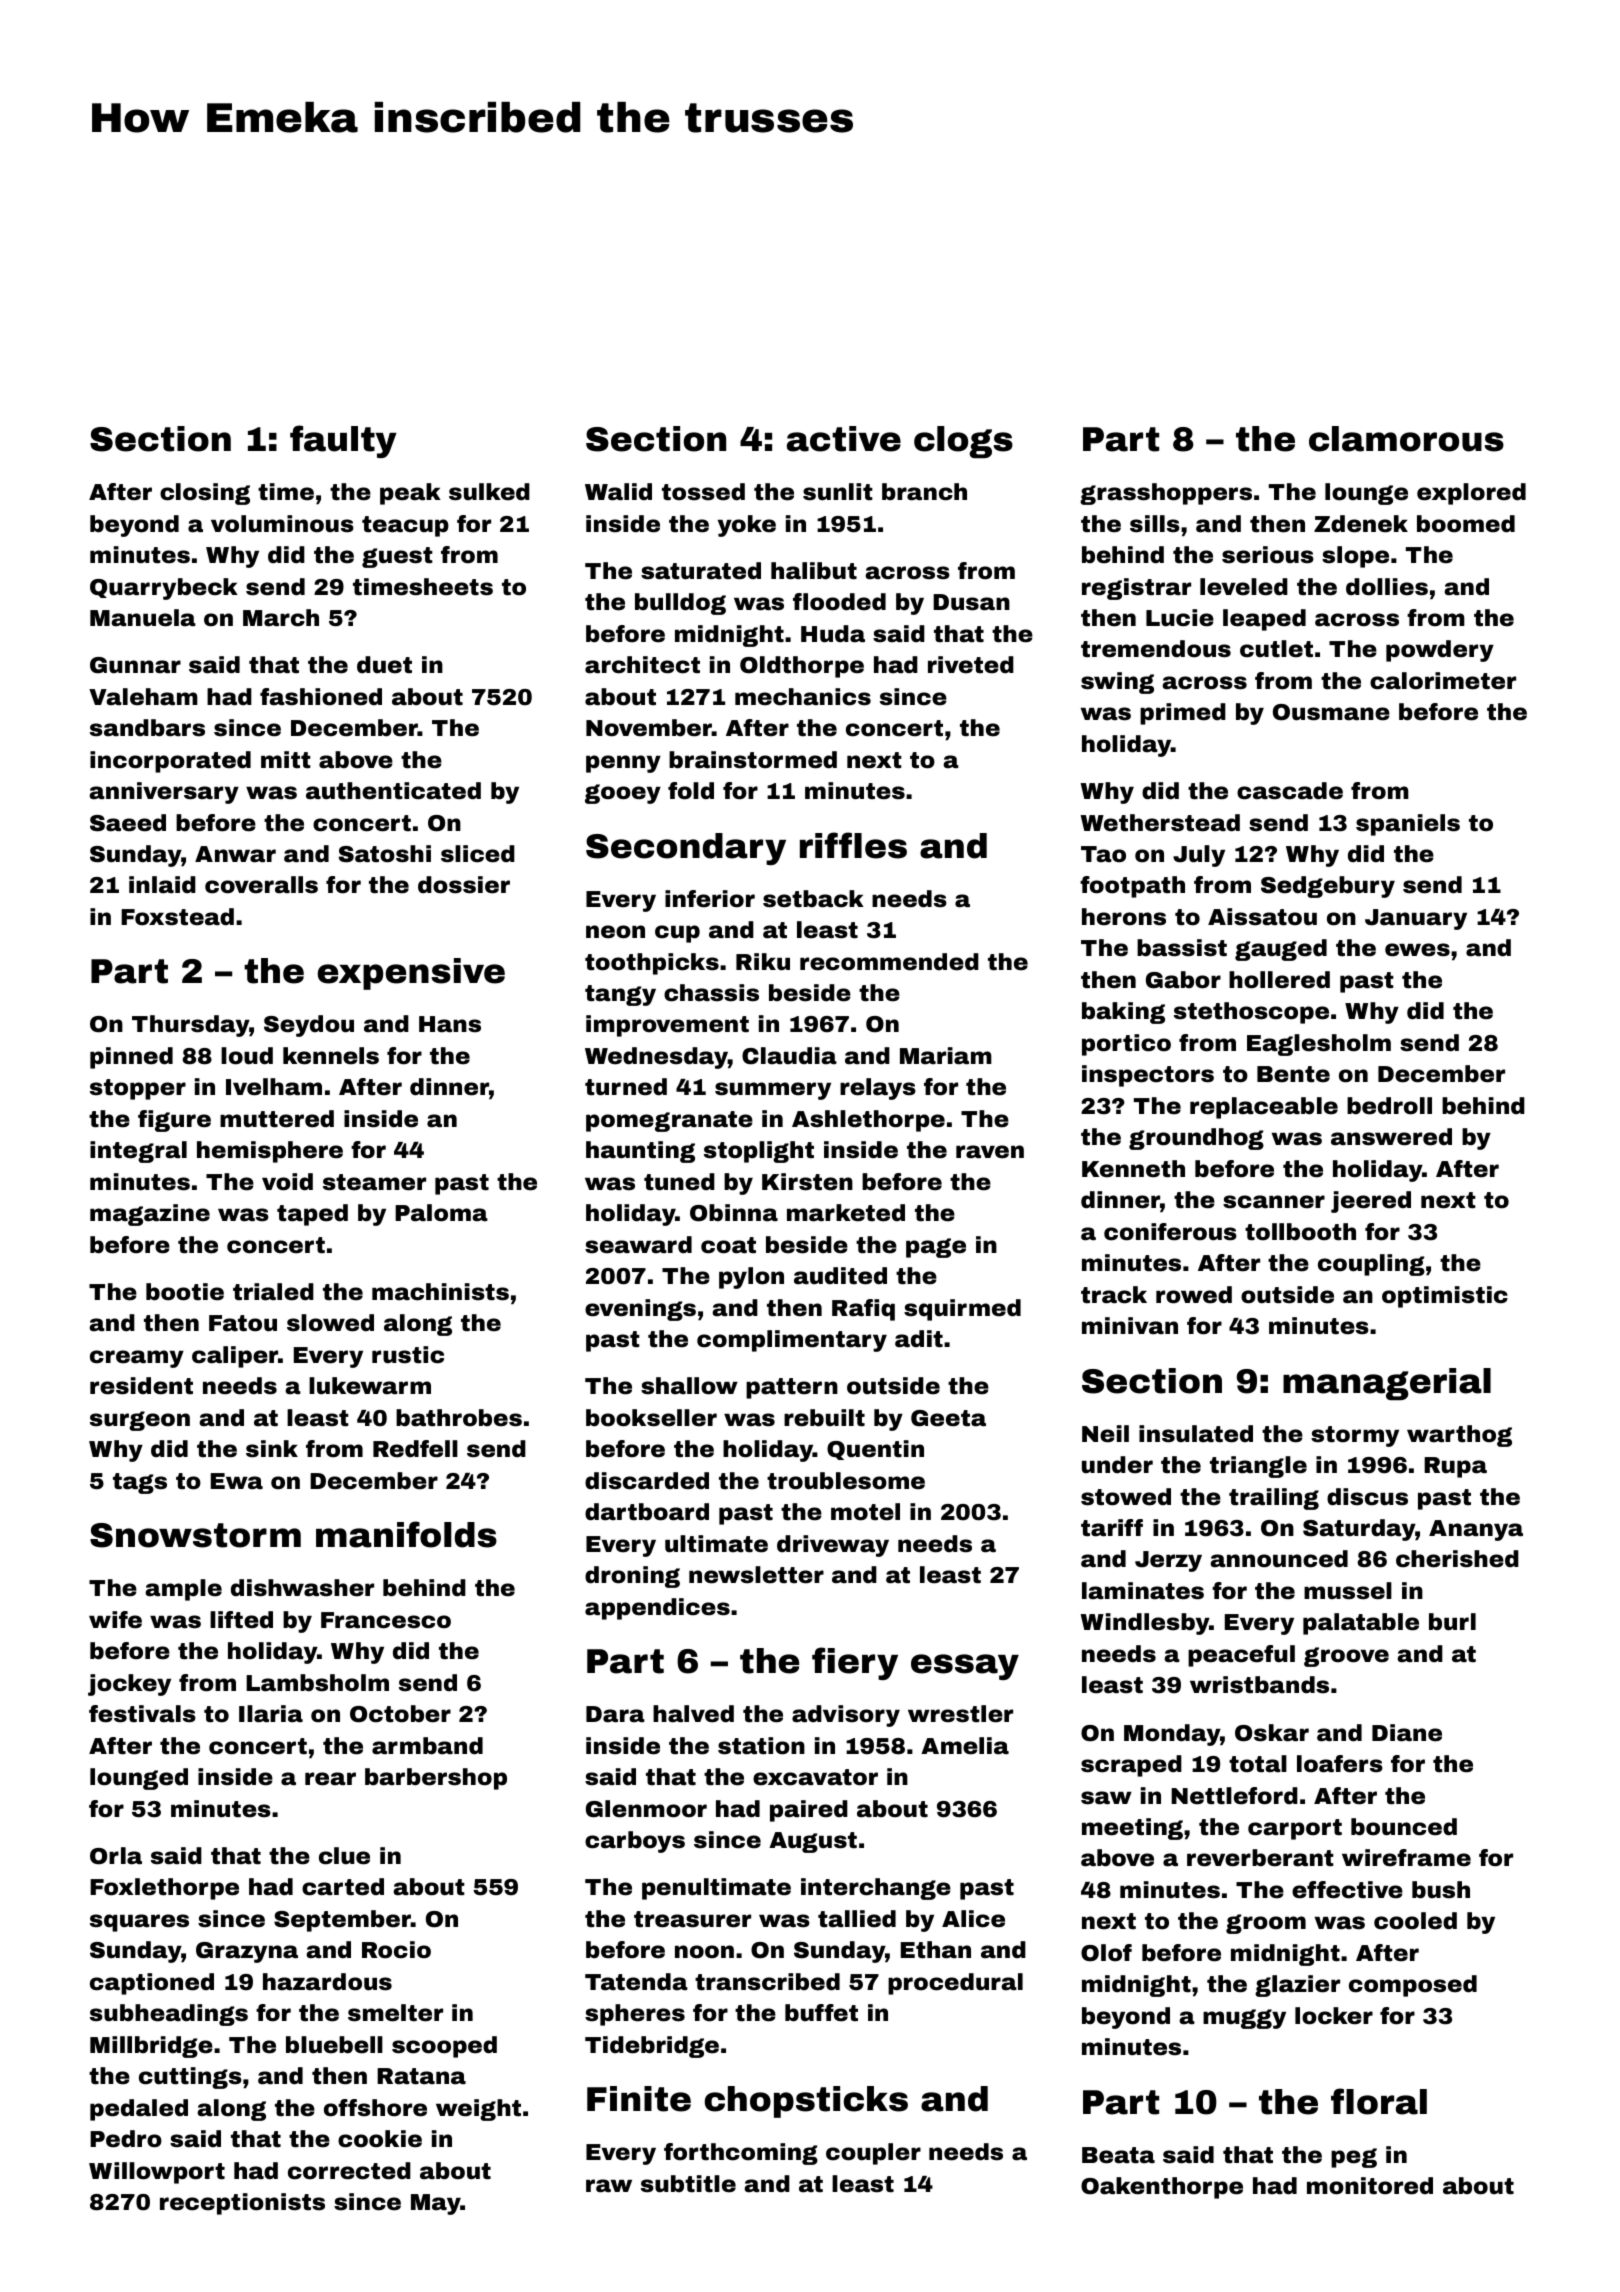 Image resolution: width=1620 pixels, height=2292 pixels. Describe the element at coordinates (853, 845) in the screenshot. I see `riffles` at that location.
